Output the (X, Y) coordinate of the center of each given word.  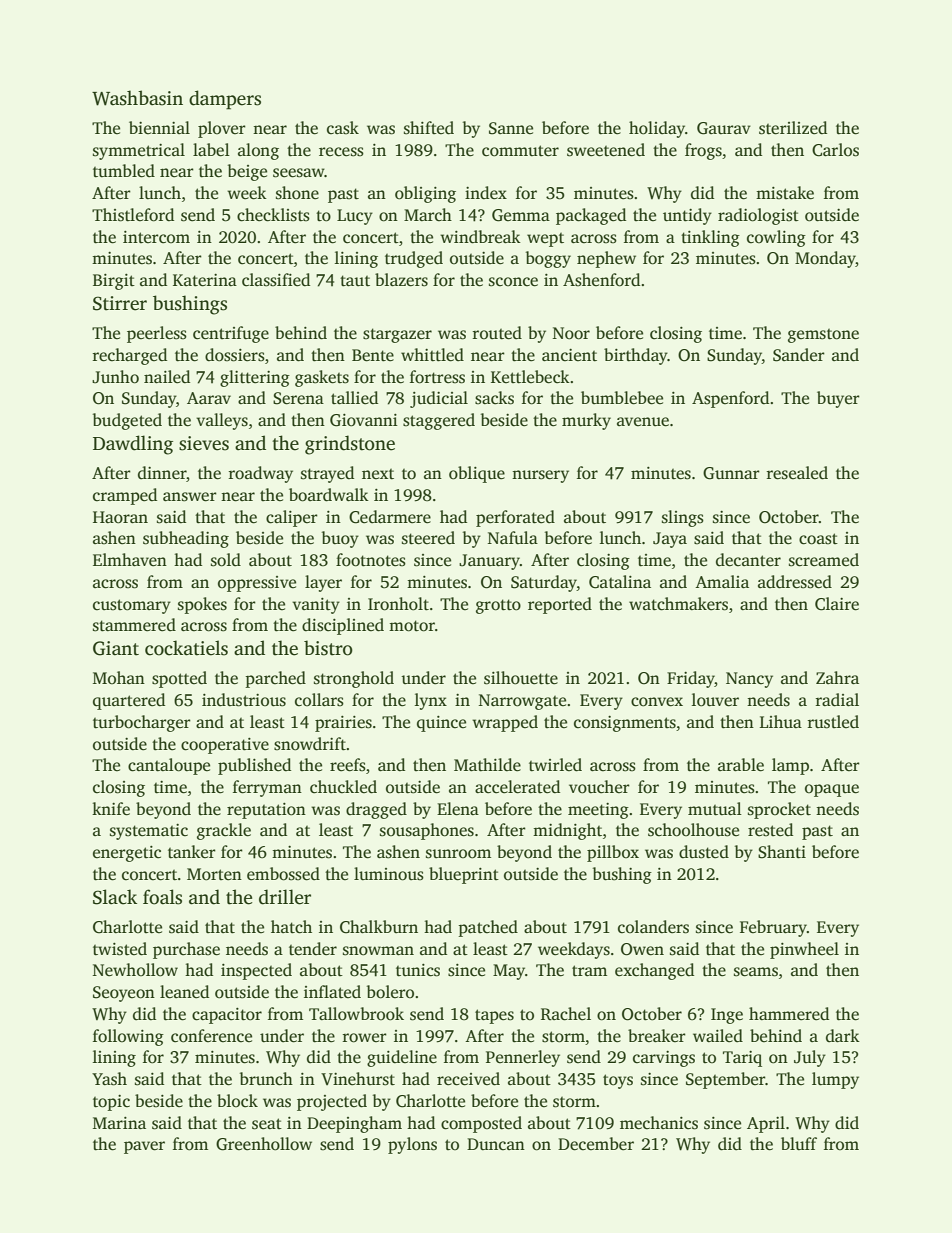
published (254, 766)
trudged (414, 259)
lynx (431, 701)
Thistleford (133, 215)
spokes (202, 605)
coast (818, 539)
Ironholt (398, 604)
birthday (636, 356)
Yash (109, 1079)
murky (586, 421)
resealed (797, 473)
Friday (691, 679)
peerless (157, 334)
